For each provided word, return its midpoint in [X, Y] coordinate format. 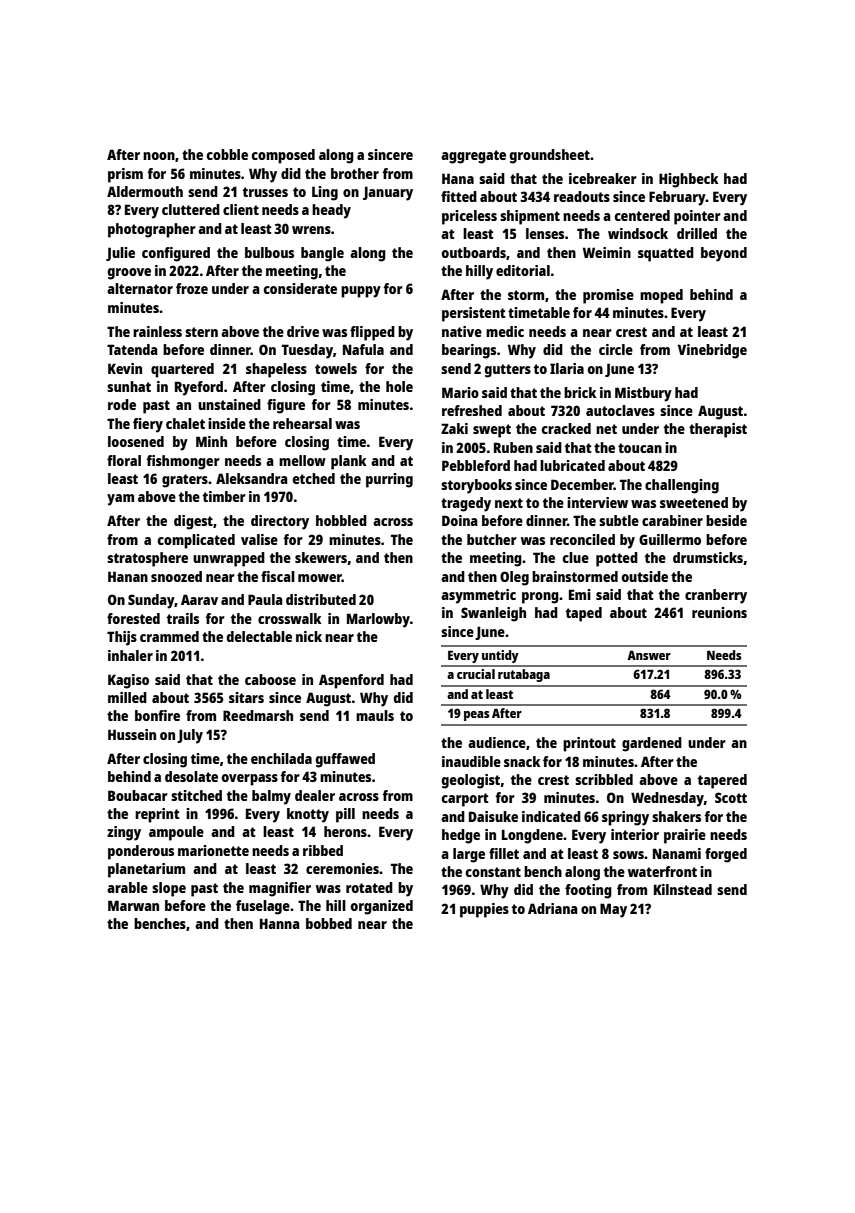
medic [505, 331]
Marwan [133, 905]
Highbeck [688, 180]
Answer [649, 655]
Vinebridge [712, 351]
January [388, 193]
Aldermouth [145, 191]
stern [201, 332]
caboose [270, 679]
